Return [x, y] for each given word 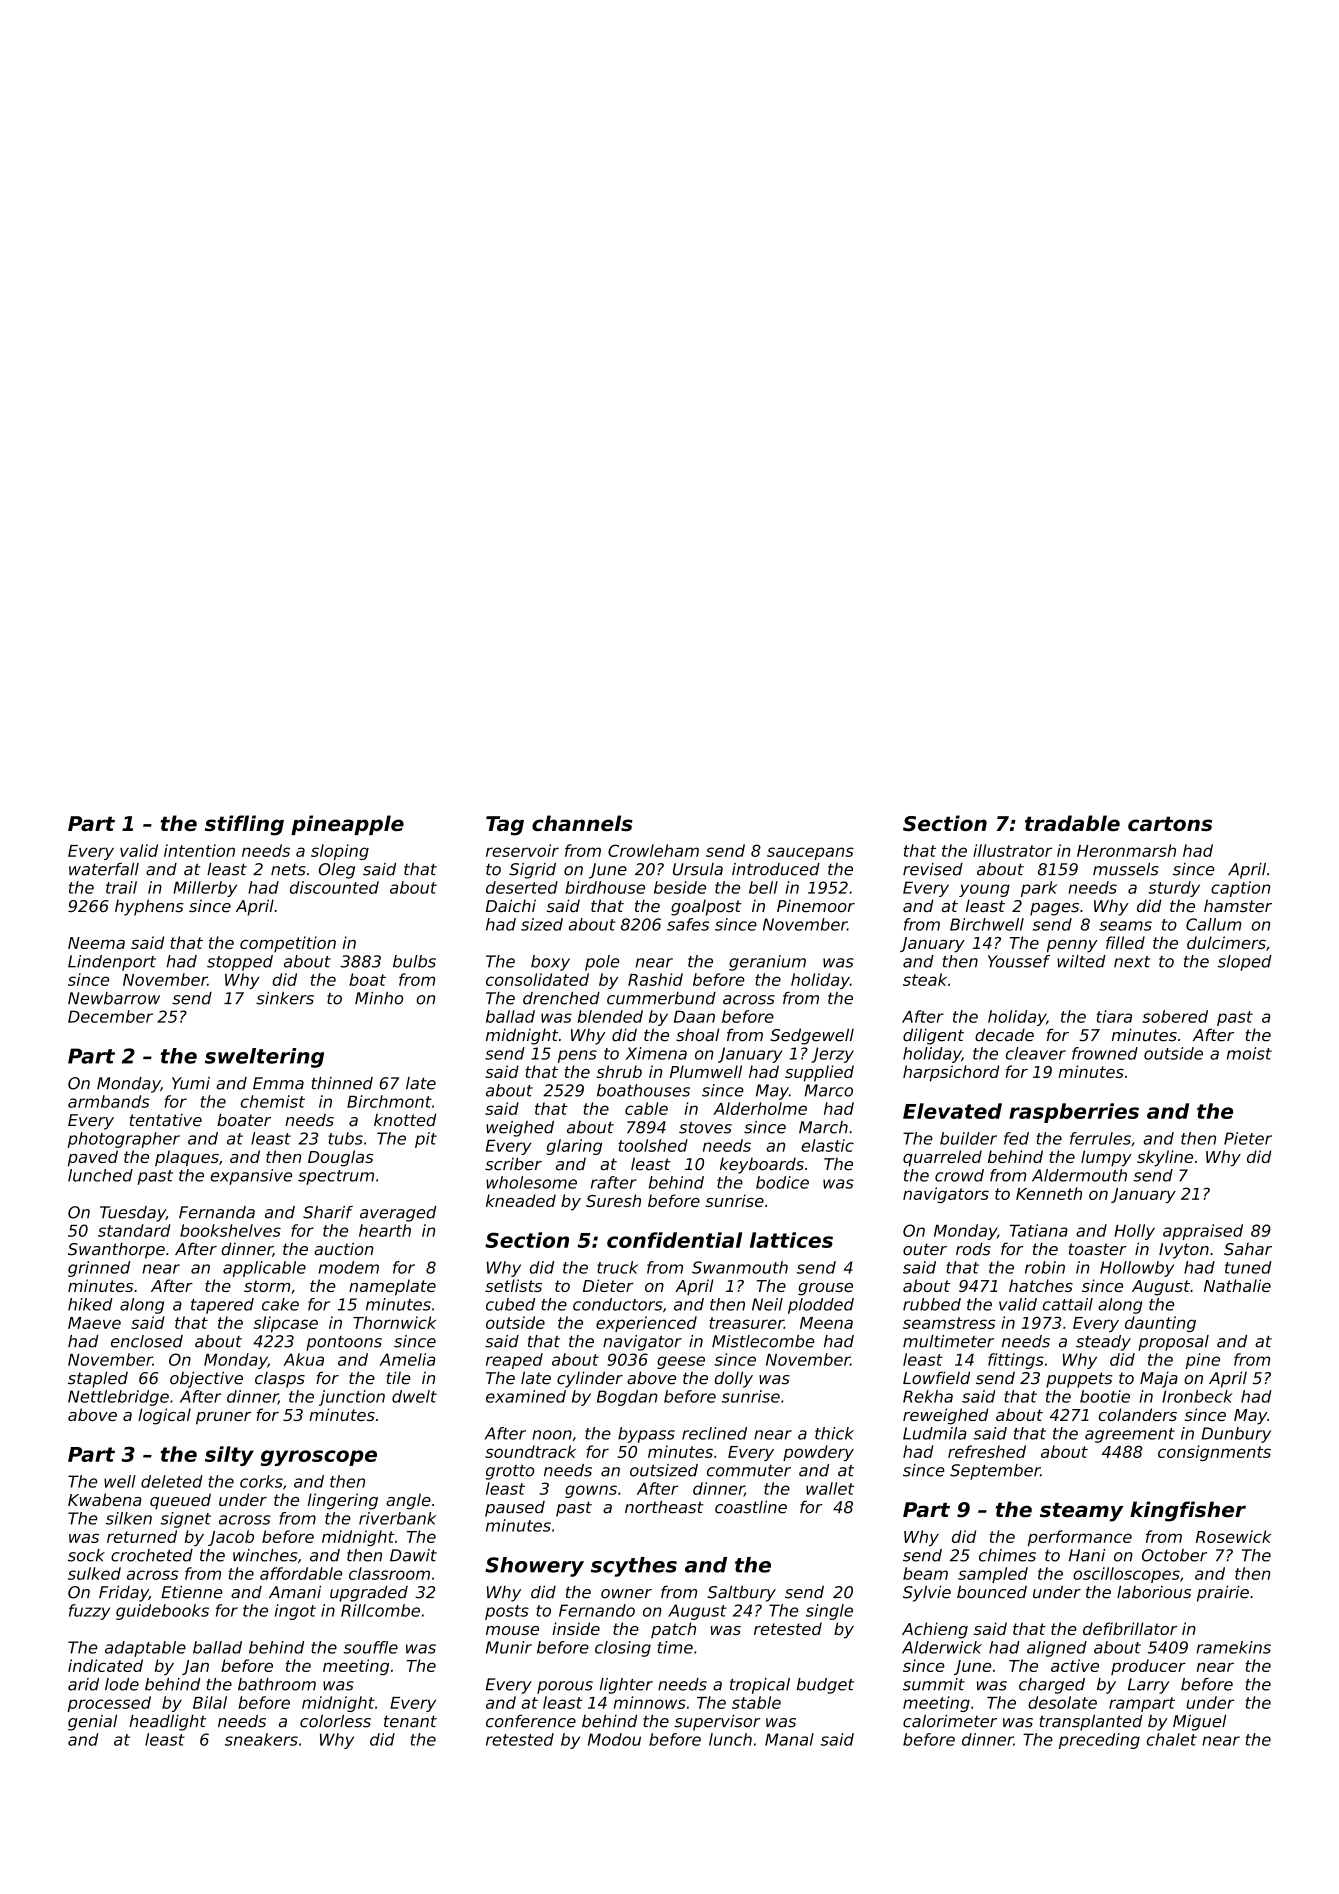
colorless [335, 1721]
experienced [646, 1324]
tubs [345, 1138]
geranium [767, 963]
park [1039, 889]
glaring [574, 1147]
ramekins [1233, 1647]
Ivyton [1184, 1251]
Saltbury [741, 1593]
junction [352, 1398]
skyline [1165, 1158]
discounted [334, 887]
